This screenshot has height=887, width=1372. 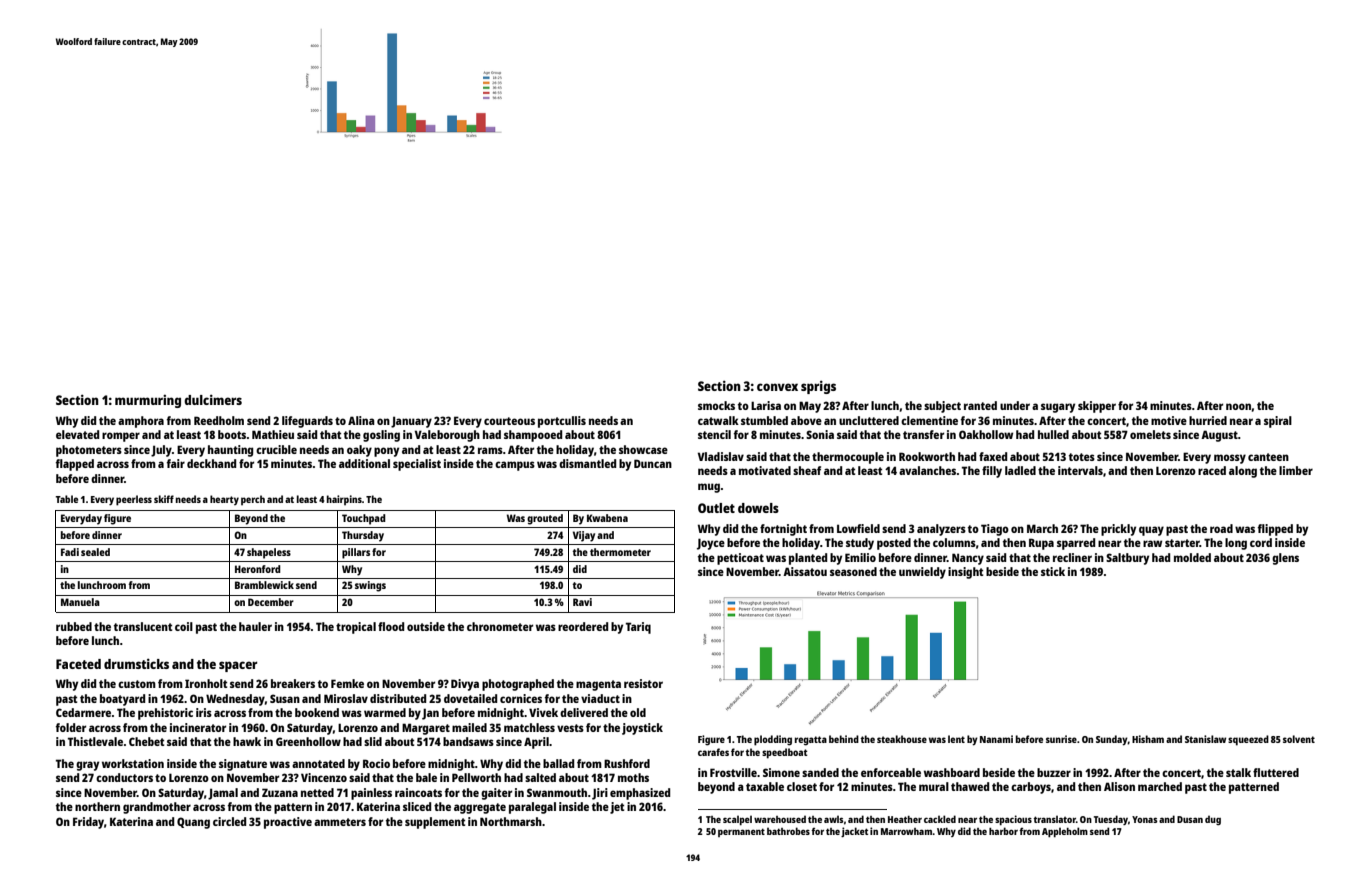 I want to click on Fadi, so click(x=70, y=552).
